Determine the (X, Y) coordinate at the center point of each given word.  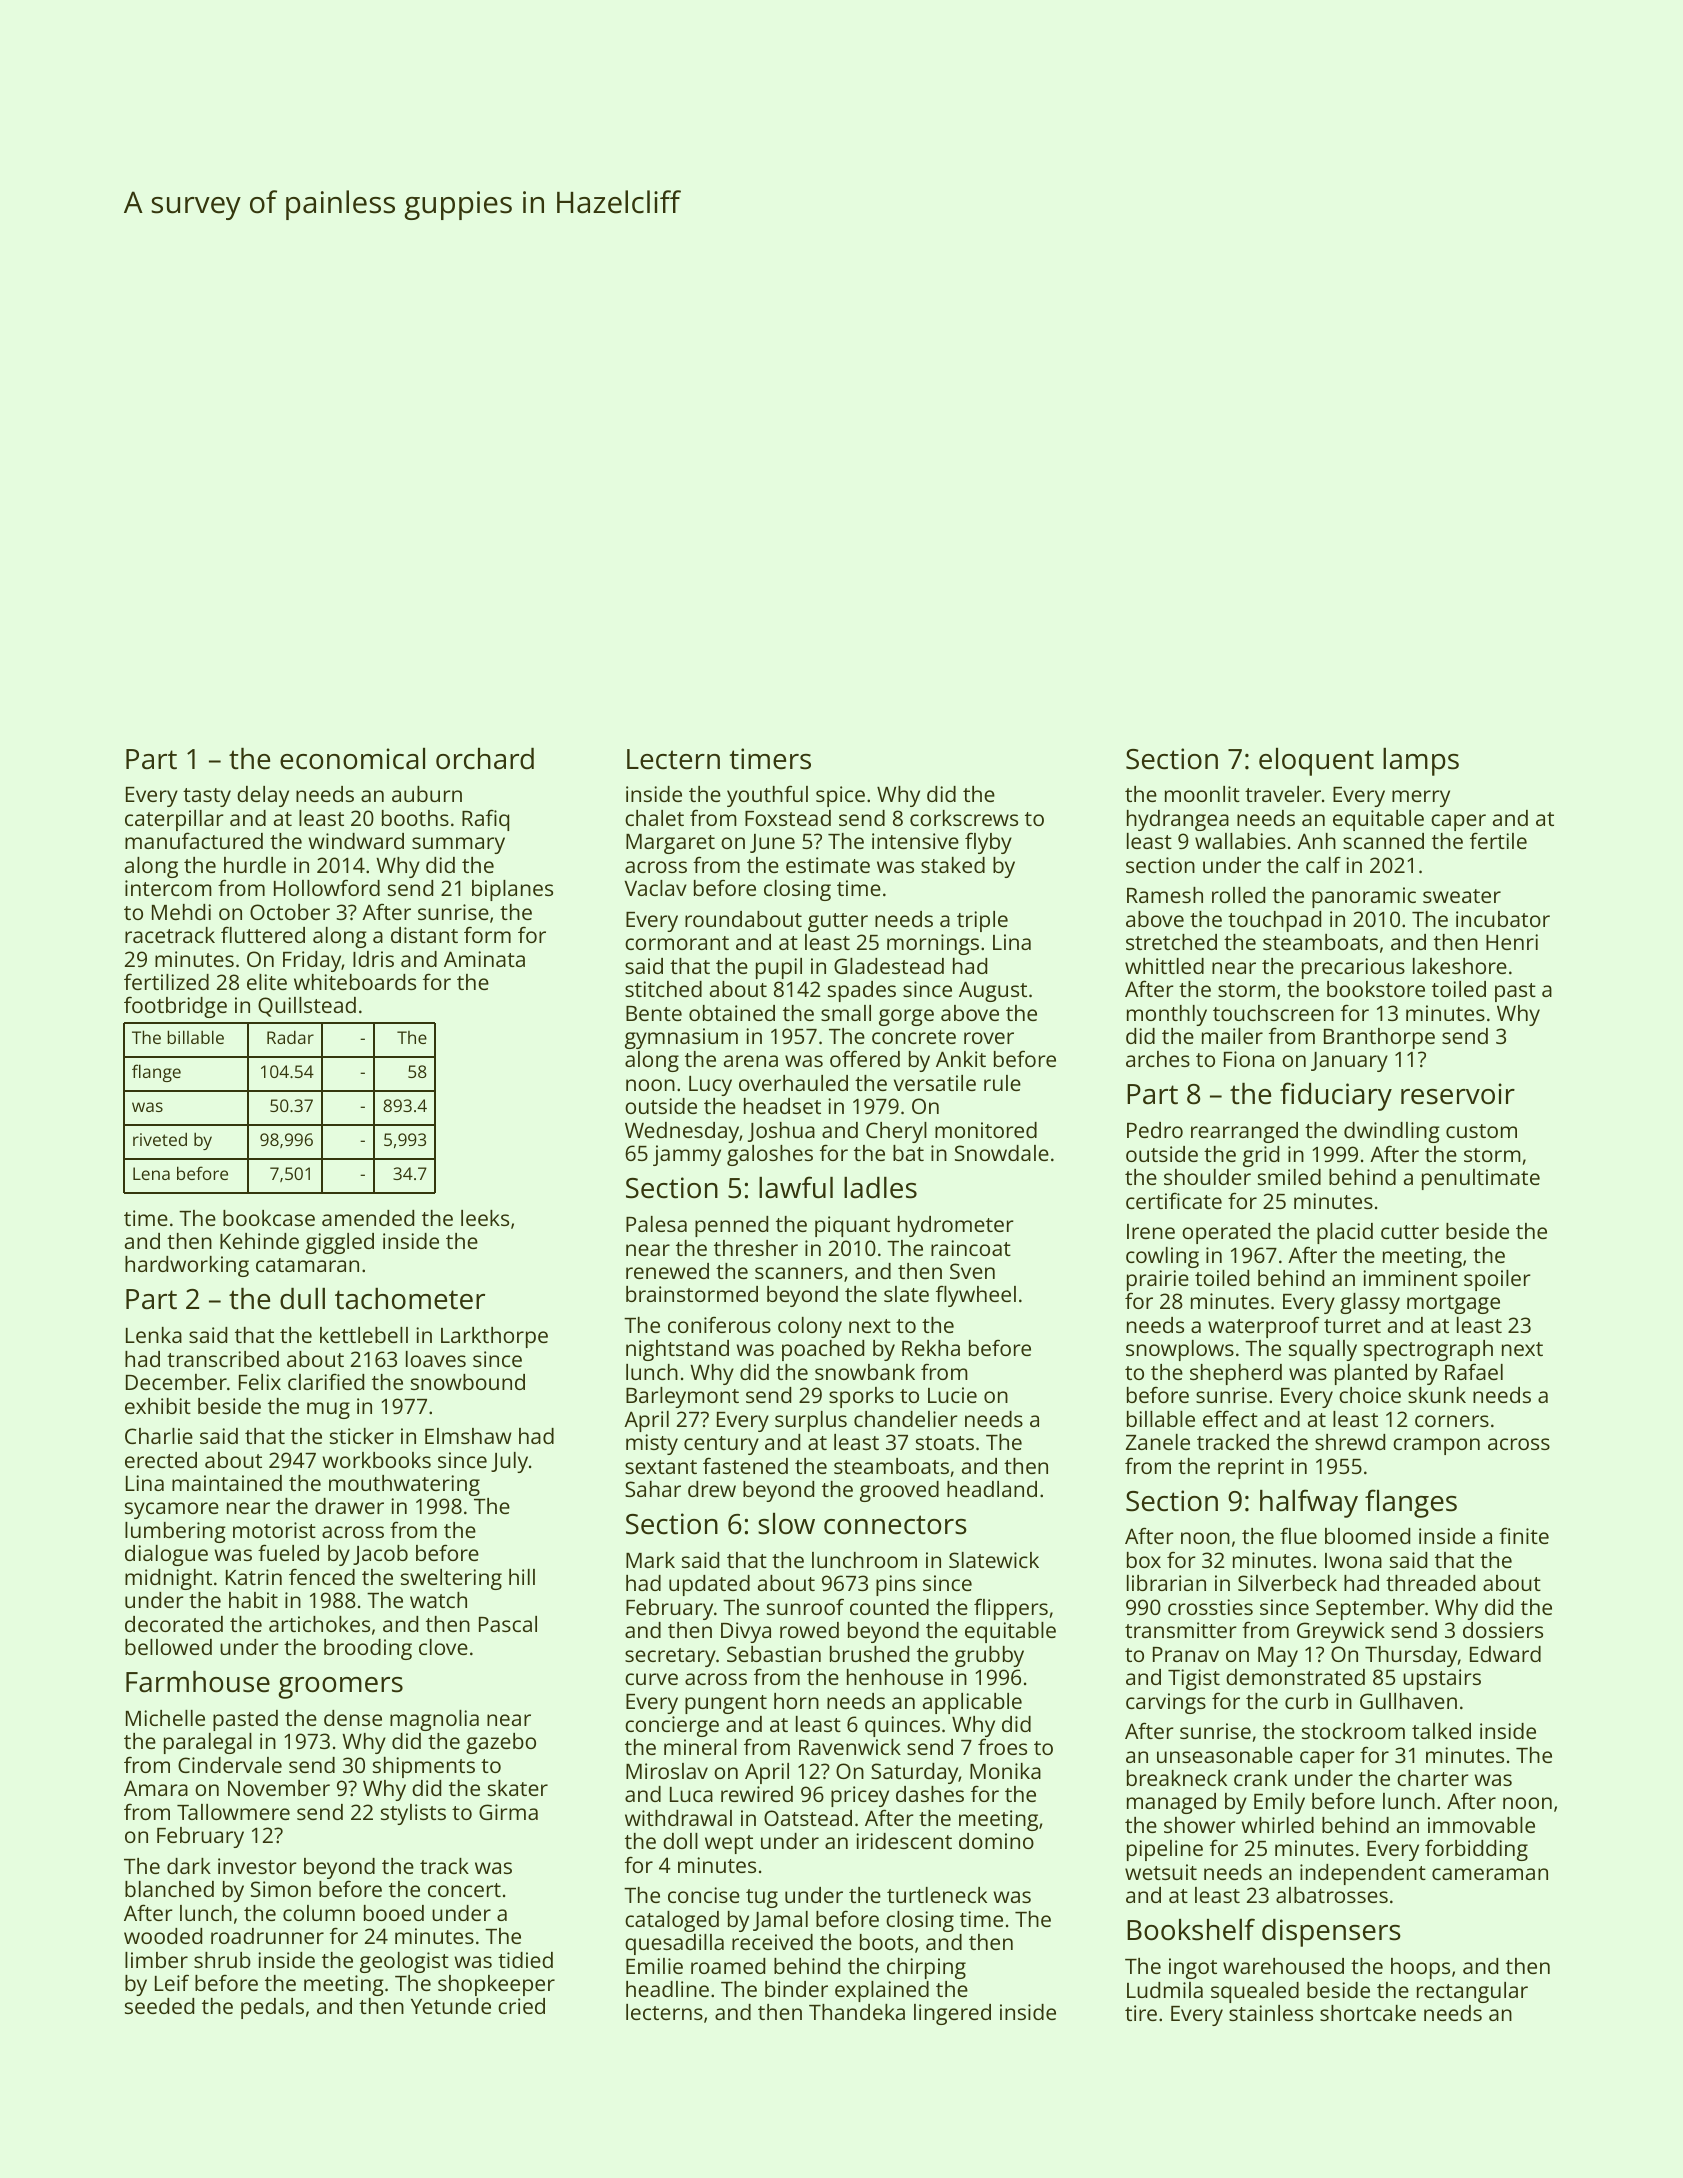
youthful (767, 796)
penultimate (1481, 1179)
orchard (485, 759)
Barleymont (682, 1397)
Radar (290, 1037)
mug (328, 1410)
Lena (151, 1173)
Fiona (1249, 1059)
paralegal (208, 1743)
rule (1002, 1083)
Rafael (1474, 1371)
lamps (1421, 762)
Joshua (781, 1132)
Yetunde (451, 2006)
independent (1363, 1874)
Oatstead (808, 1818)
